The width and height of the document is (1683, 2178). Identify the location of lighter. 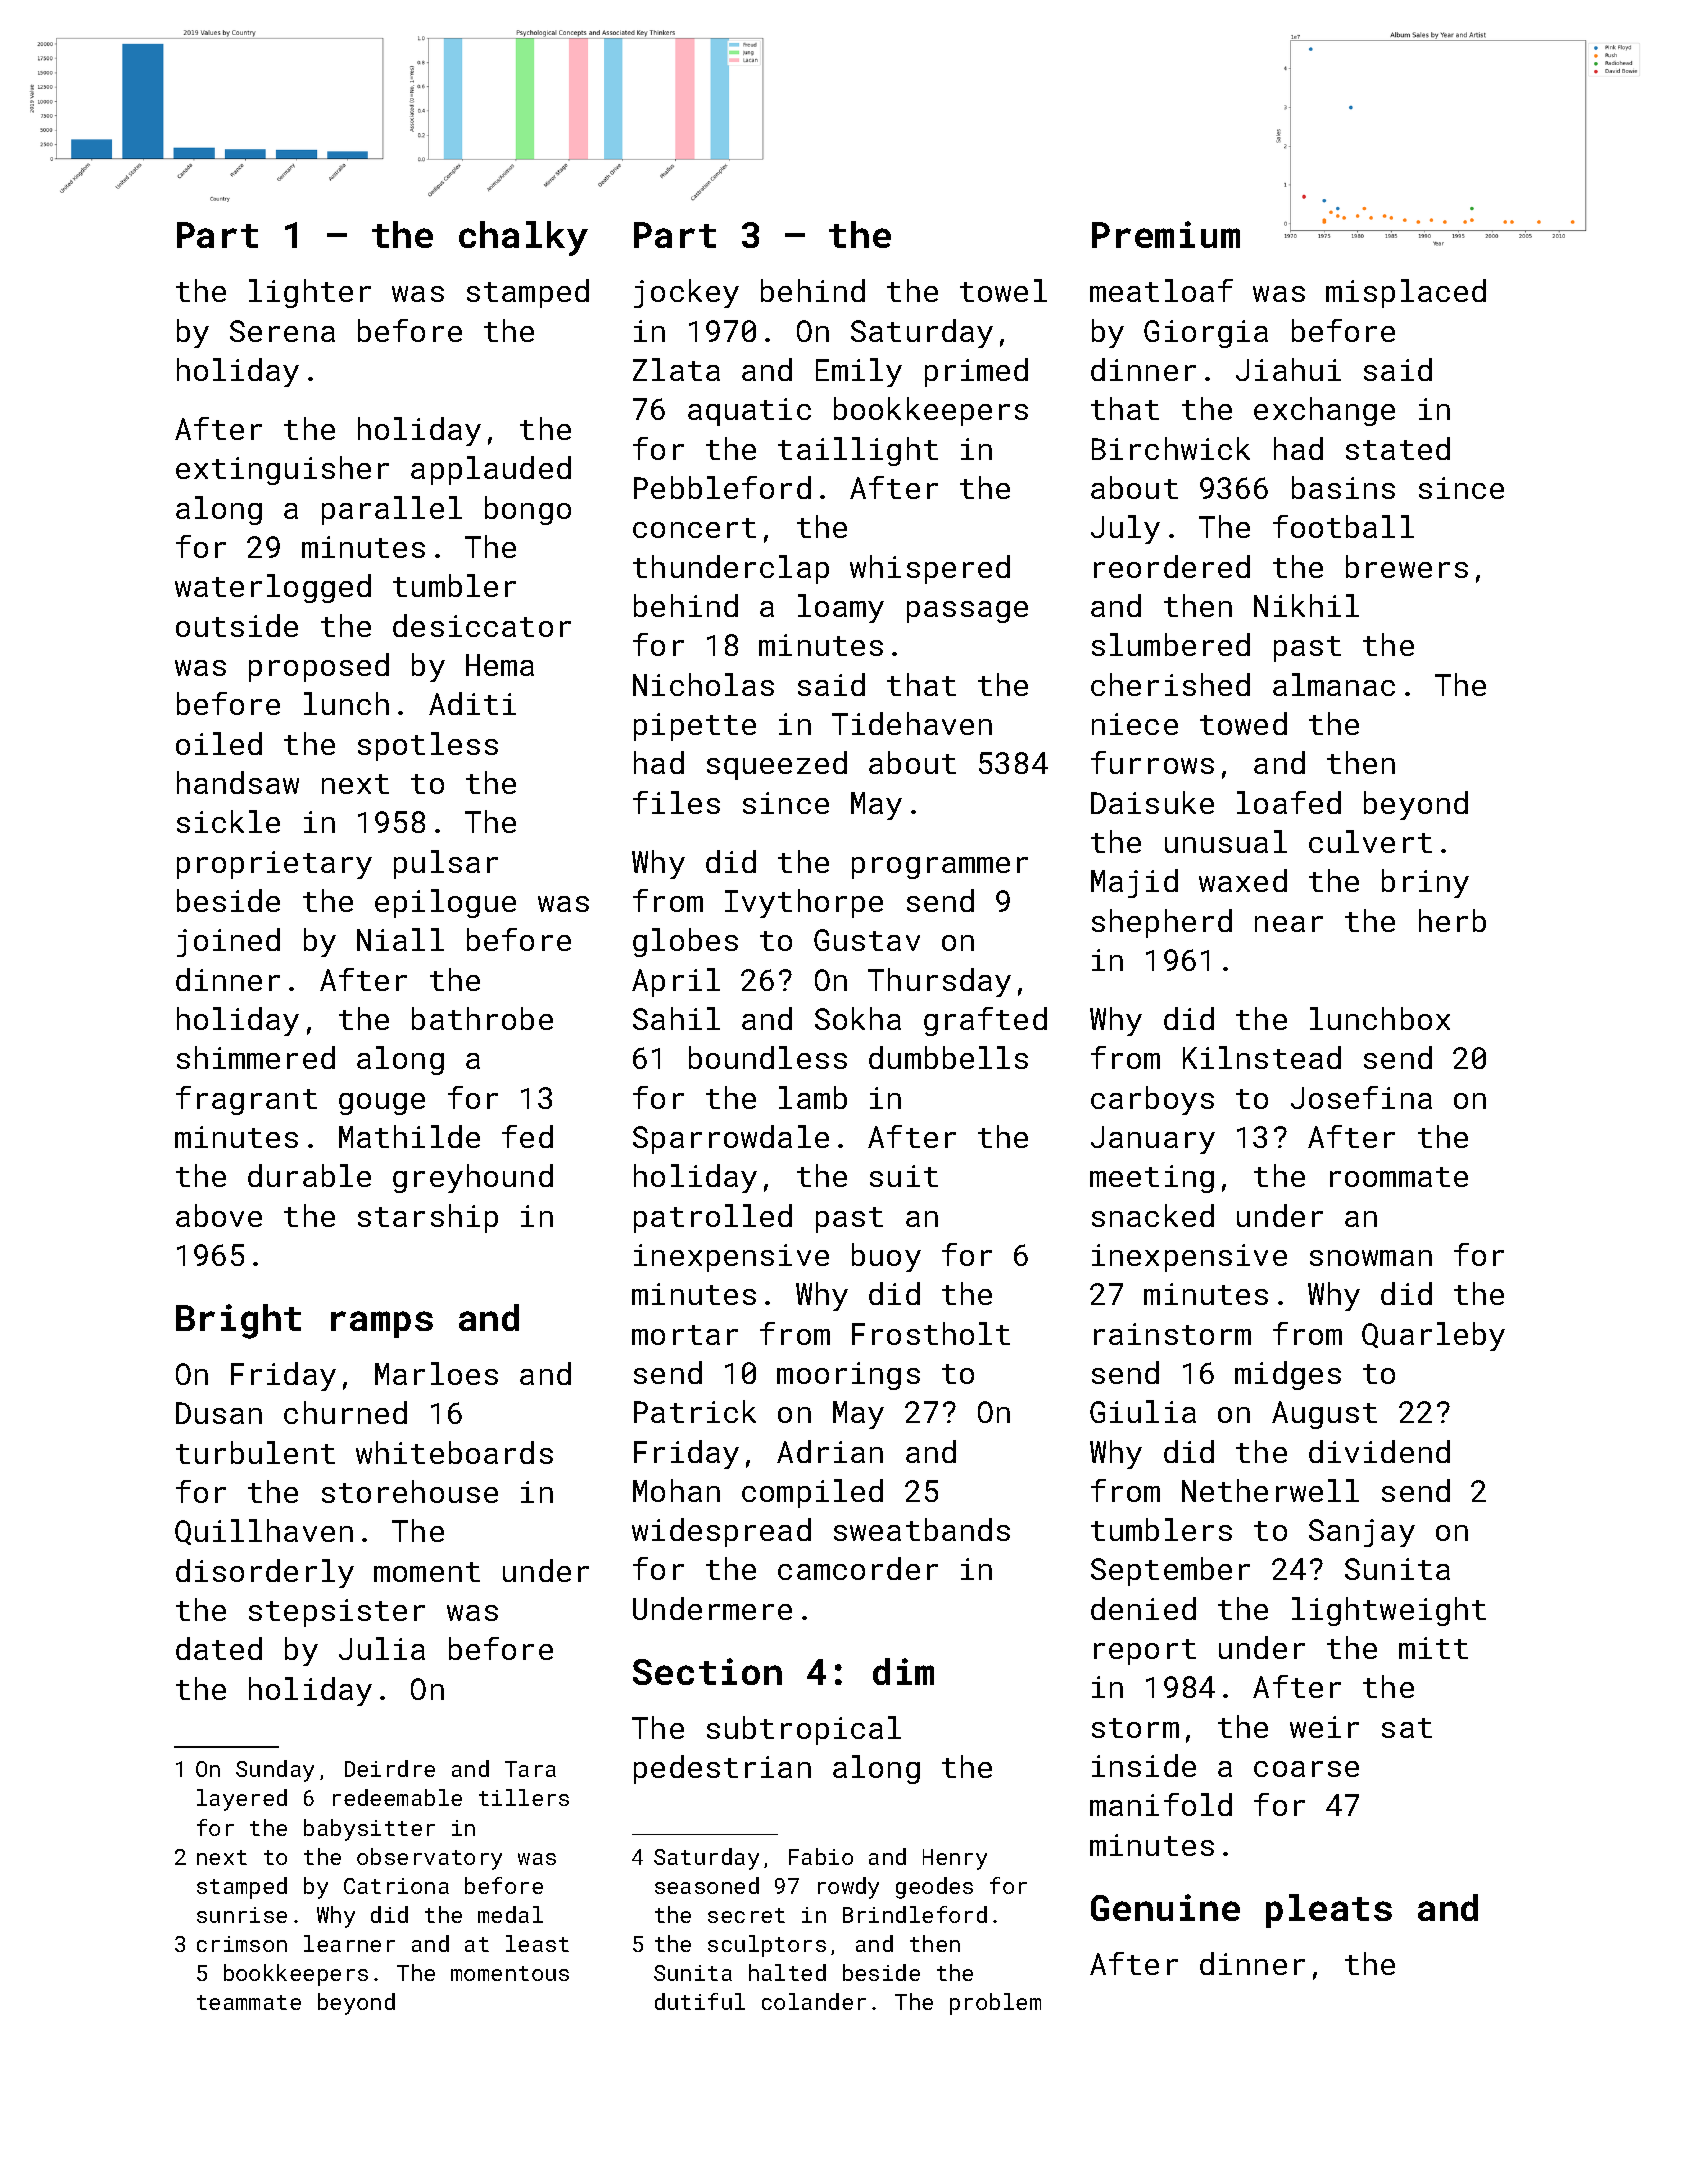
(310, 293).
